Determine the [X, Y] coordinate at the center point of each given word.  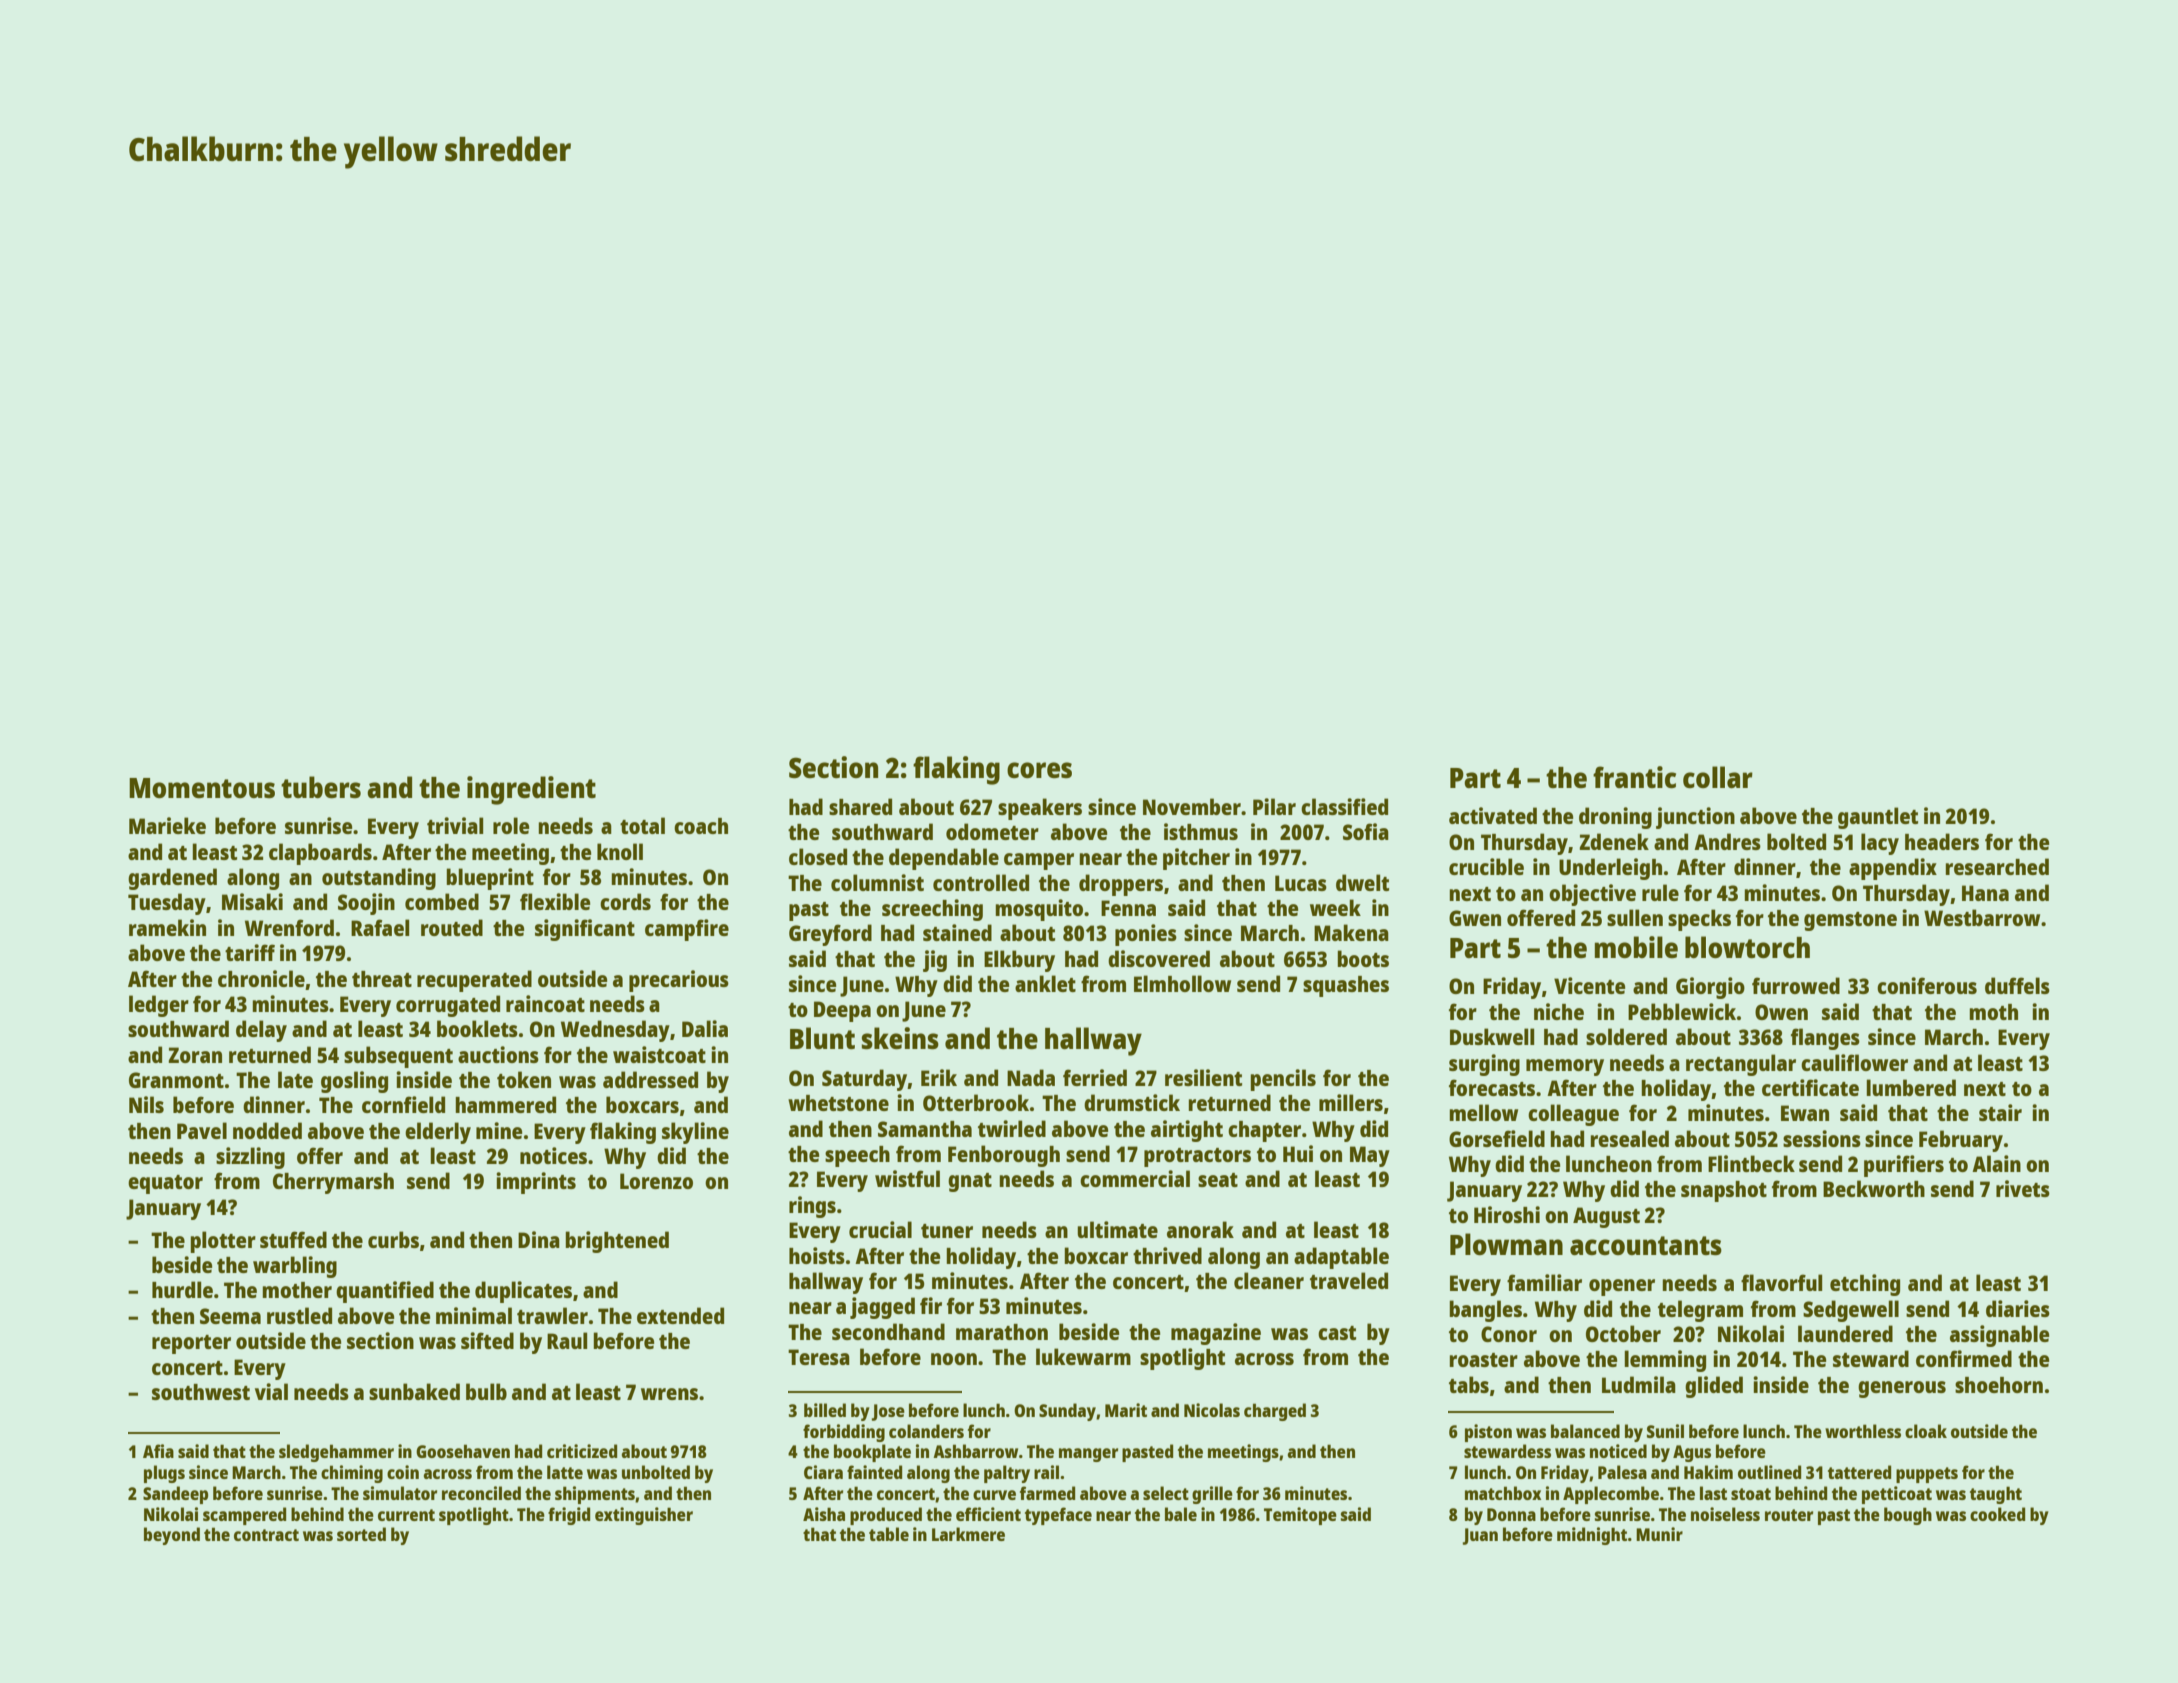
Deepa [842, 1011]
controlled [981, 882]
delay [261, 1031]
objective [1592, 895]
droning [1615, 818]
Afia [158, 1451]
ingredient [531, 790]
